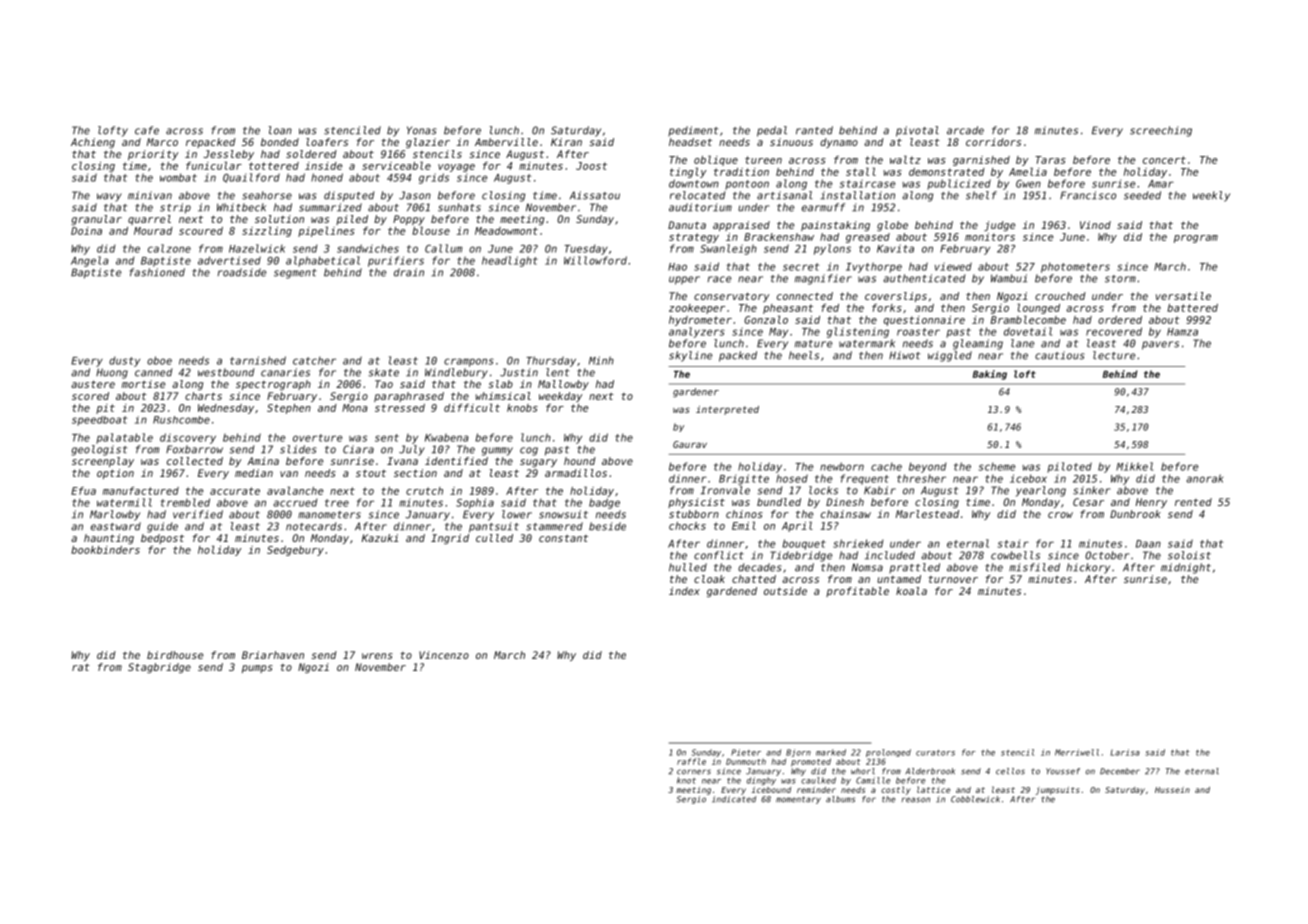 This screenshot has width=1308, height=924. I want to click on Yonas, so click(421, 130).
